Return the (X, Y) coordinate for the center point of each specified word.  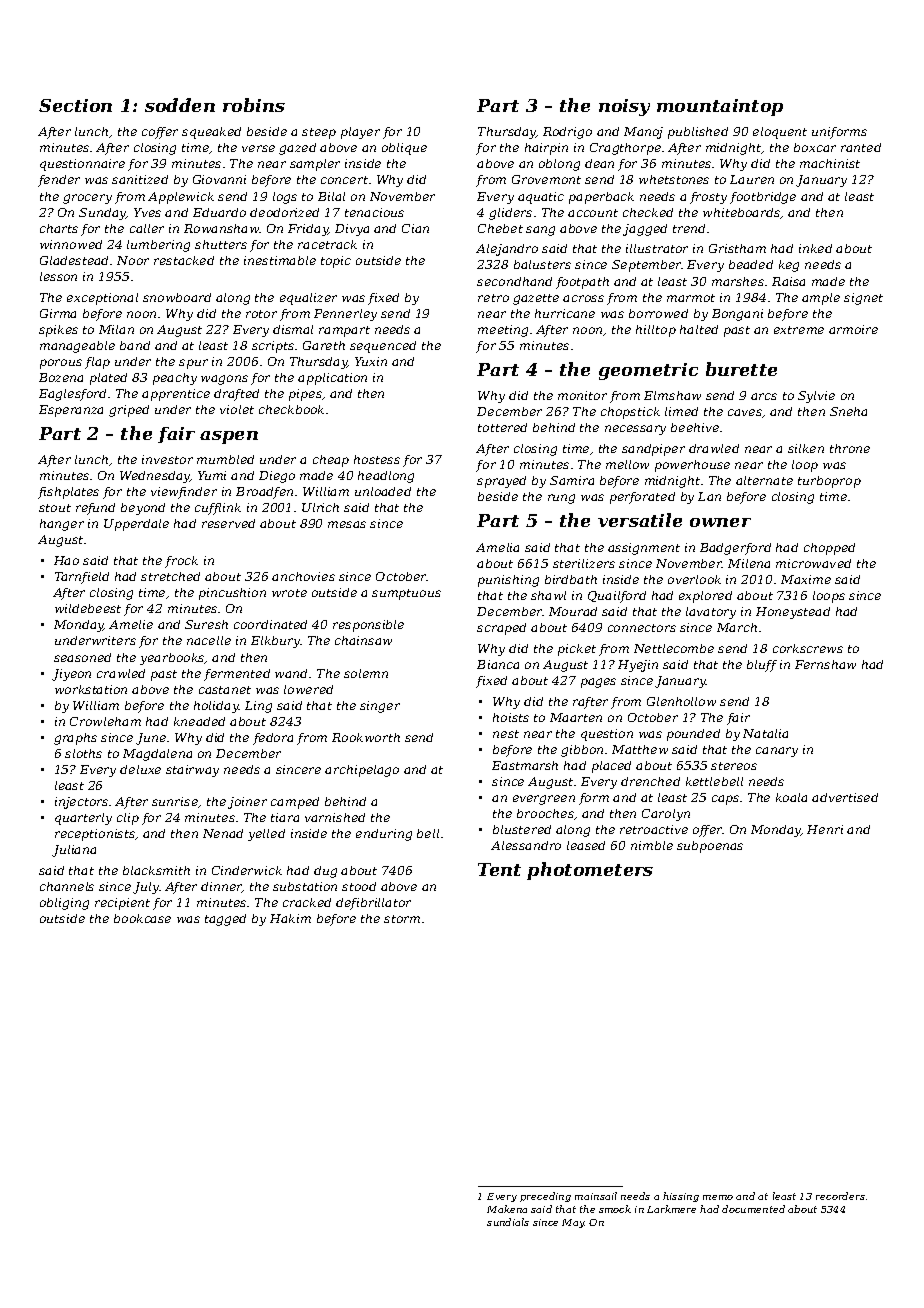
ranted (861, 147)
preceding (545, 1197)
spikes (58, 331)
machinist (830, 163)
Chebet (500, 228)
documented (753, 1209)
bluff (762, 666)
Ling (258, 707)
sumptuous (406, 594)
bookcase (142, 918)
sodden (180, 105)
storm (402, 919)
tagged (225, 920)
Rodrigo (567, 133)
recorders (840, 1196)
